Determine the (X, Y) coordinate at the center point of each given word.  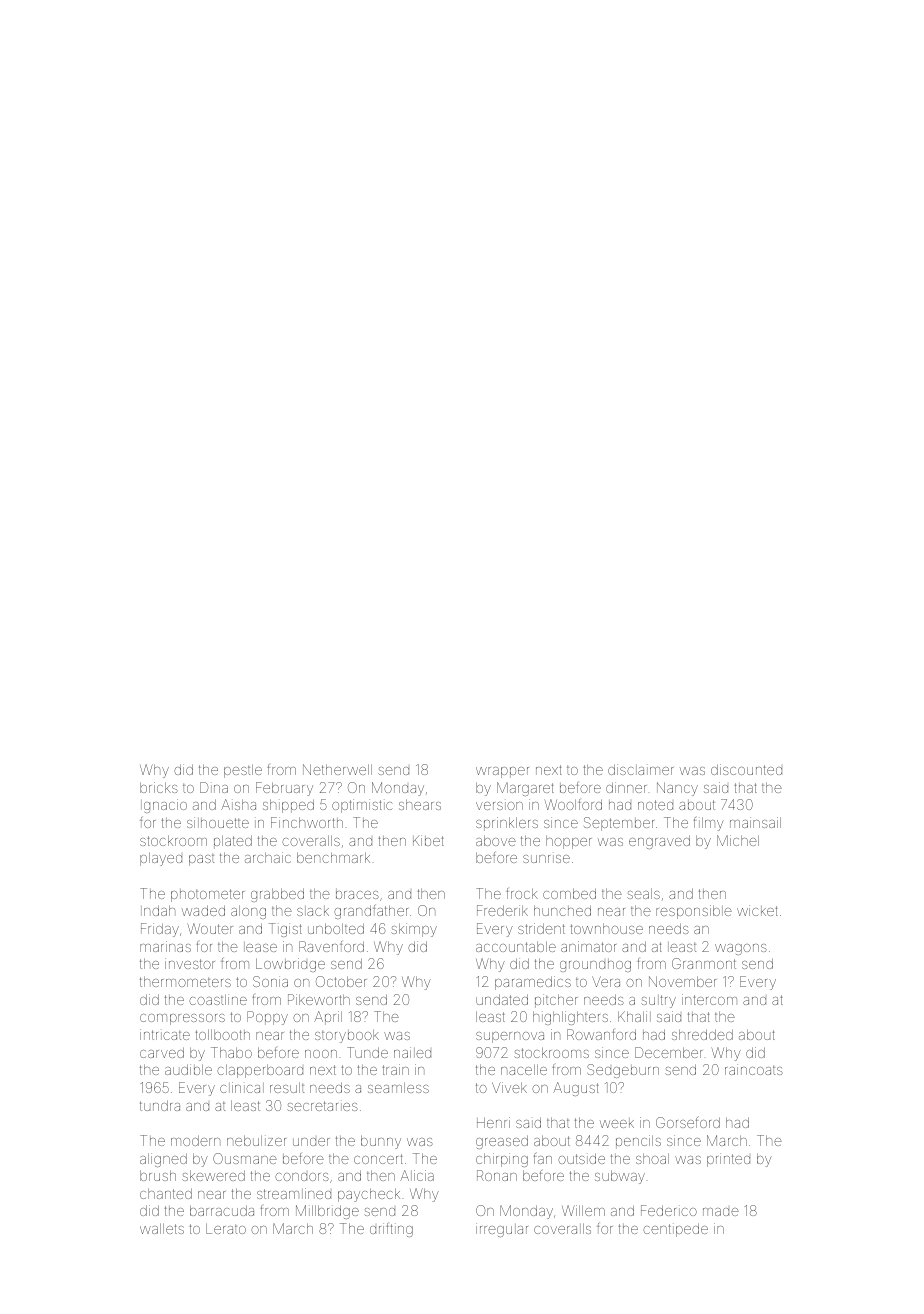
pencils (638, 1142)
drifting (391, 1230)
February (284, 789)
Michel (738, 840)
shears (420, 804)
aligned (163, 1160)
